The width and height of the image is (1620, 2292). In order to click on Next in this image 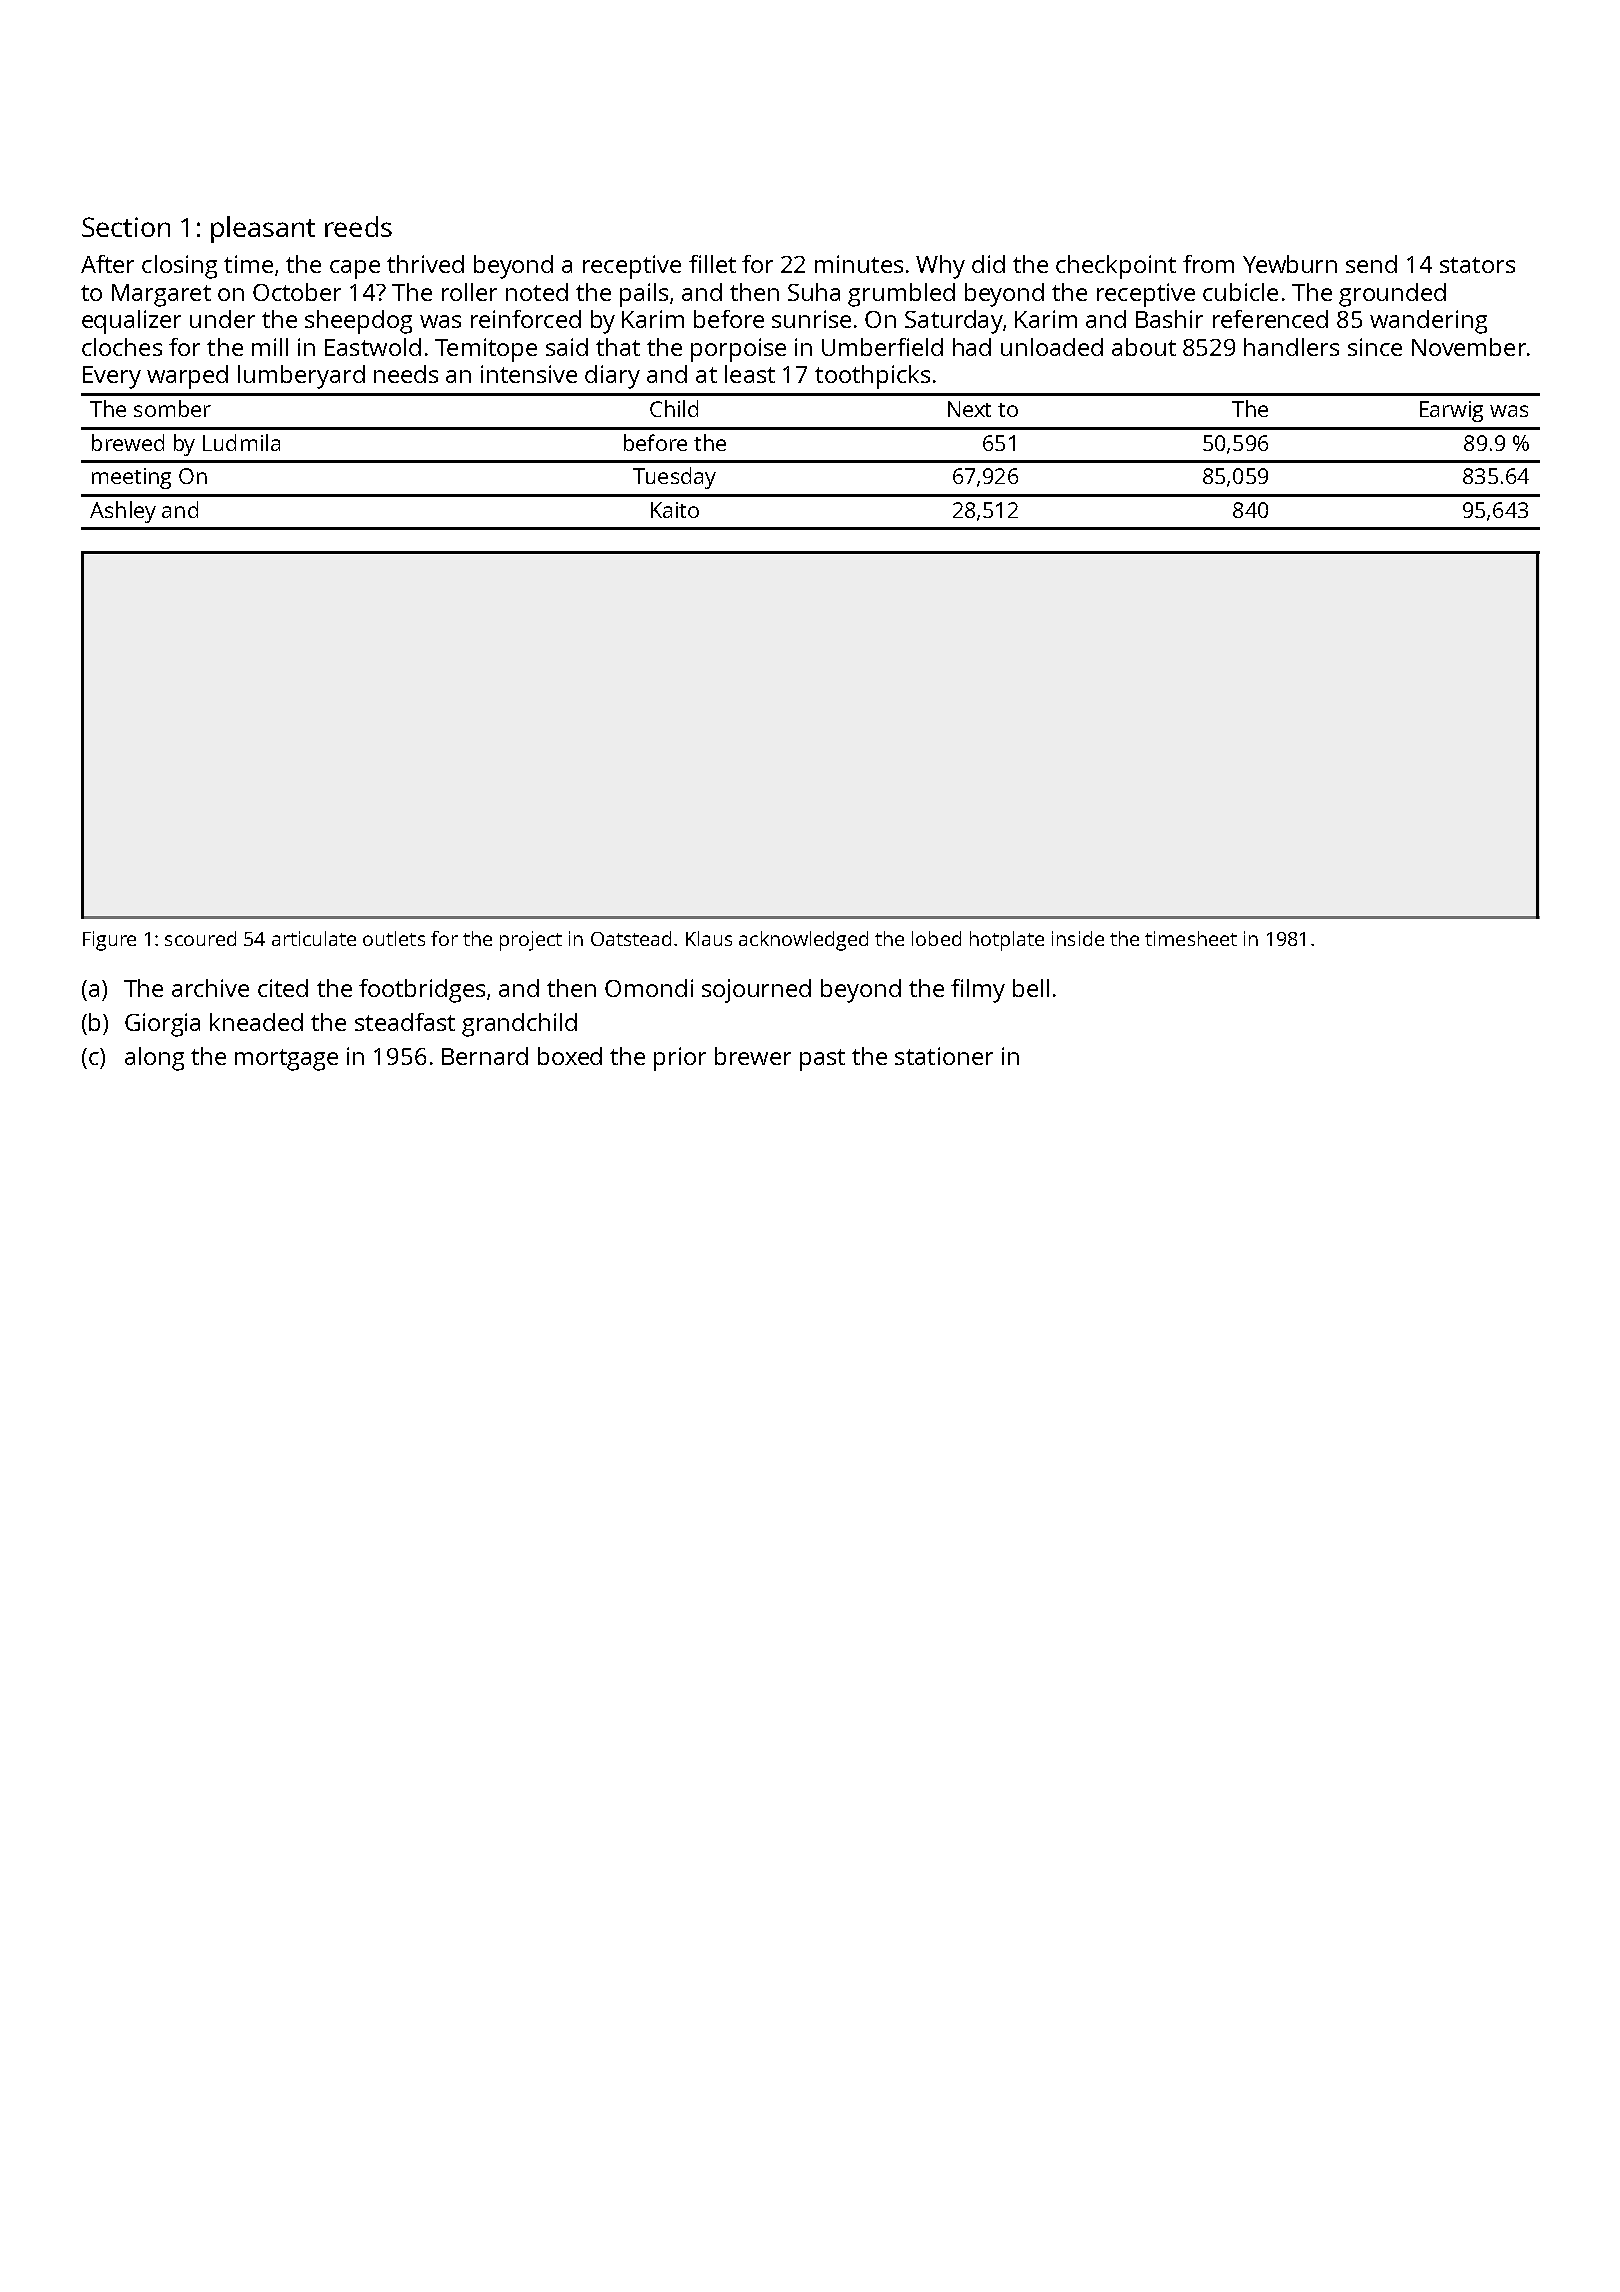, I will do `click(969, 409)`.
